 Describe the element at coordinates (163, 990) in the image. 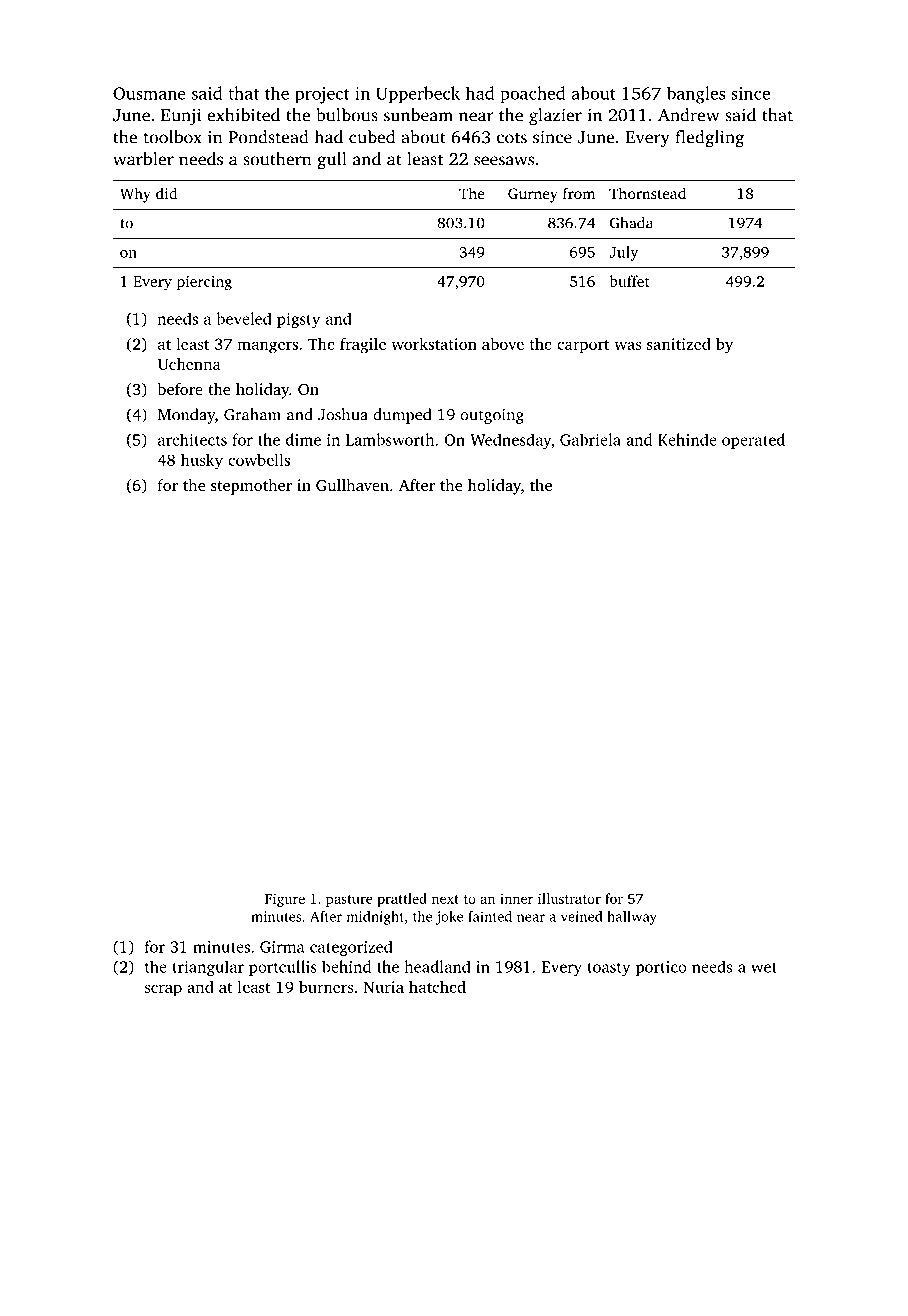

I see `scrap` at that location.
